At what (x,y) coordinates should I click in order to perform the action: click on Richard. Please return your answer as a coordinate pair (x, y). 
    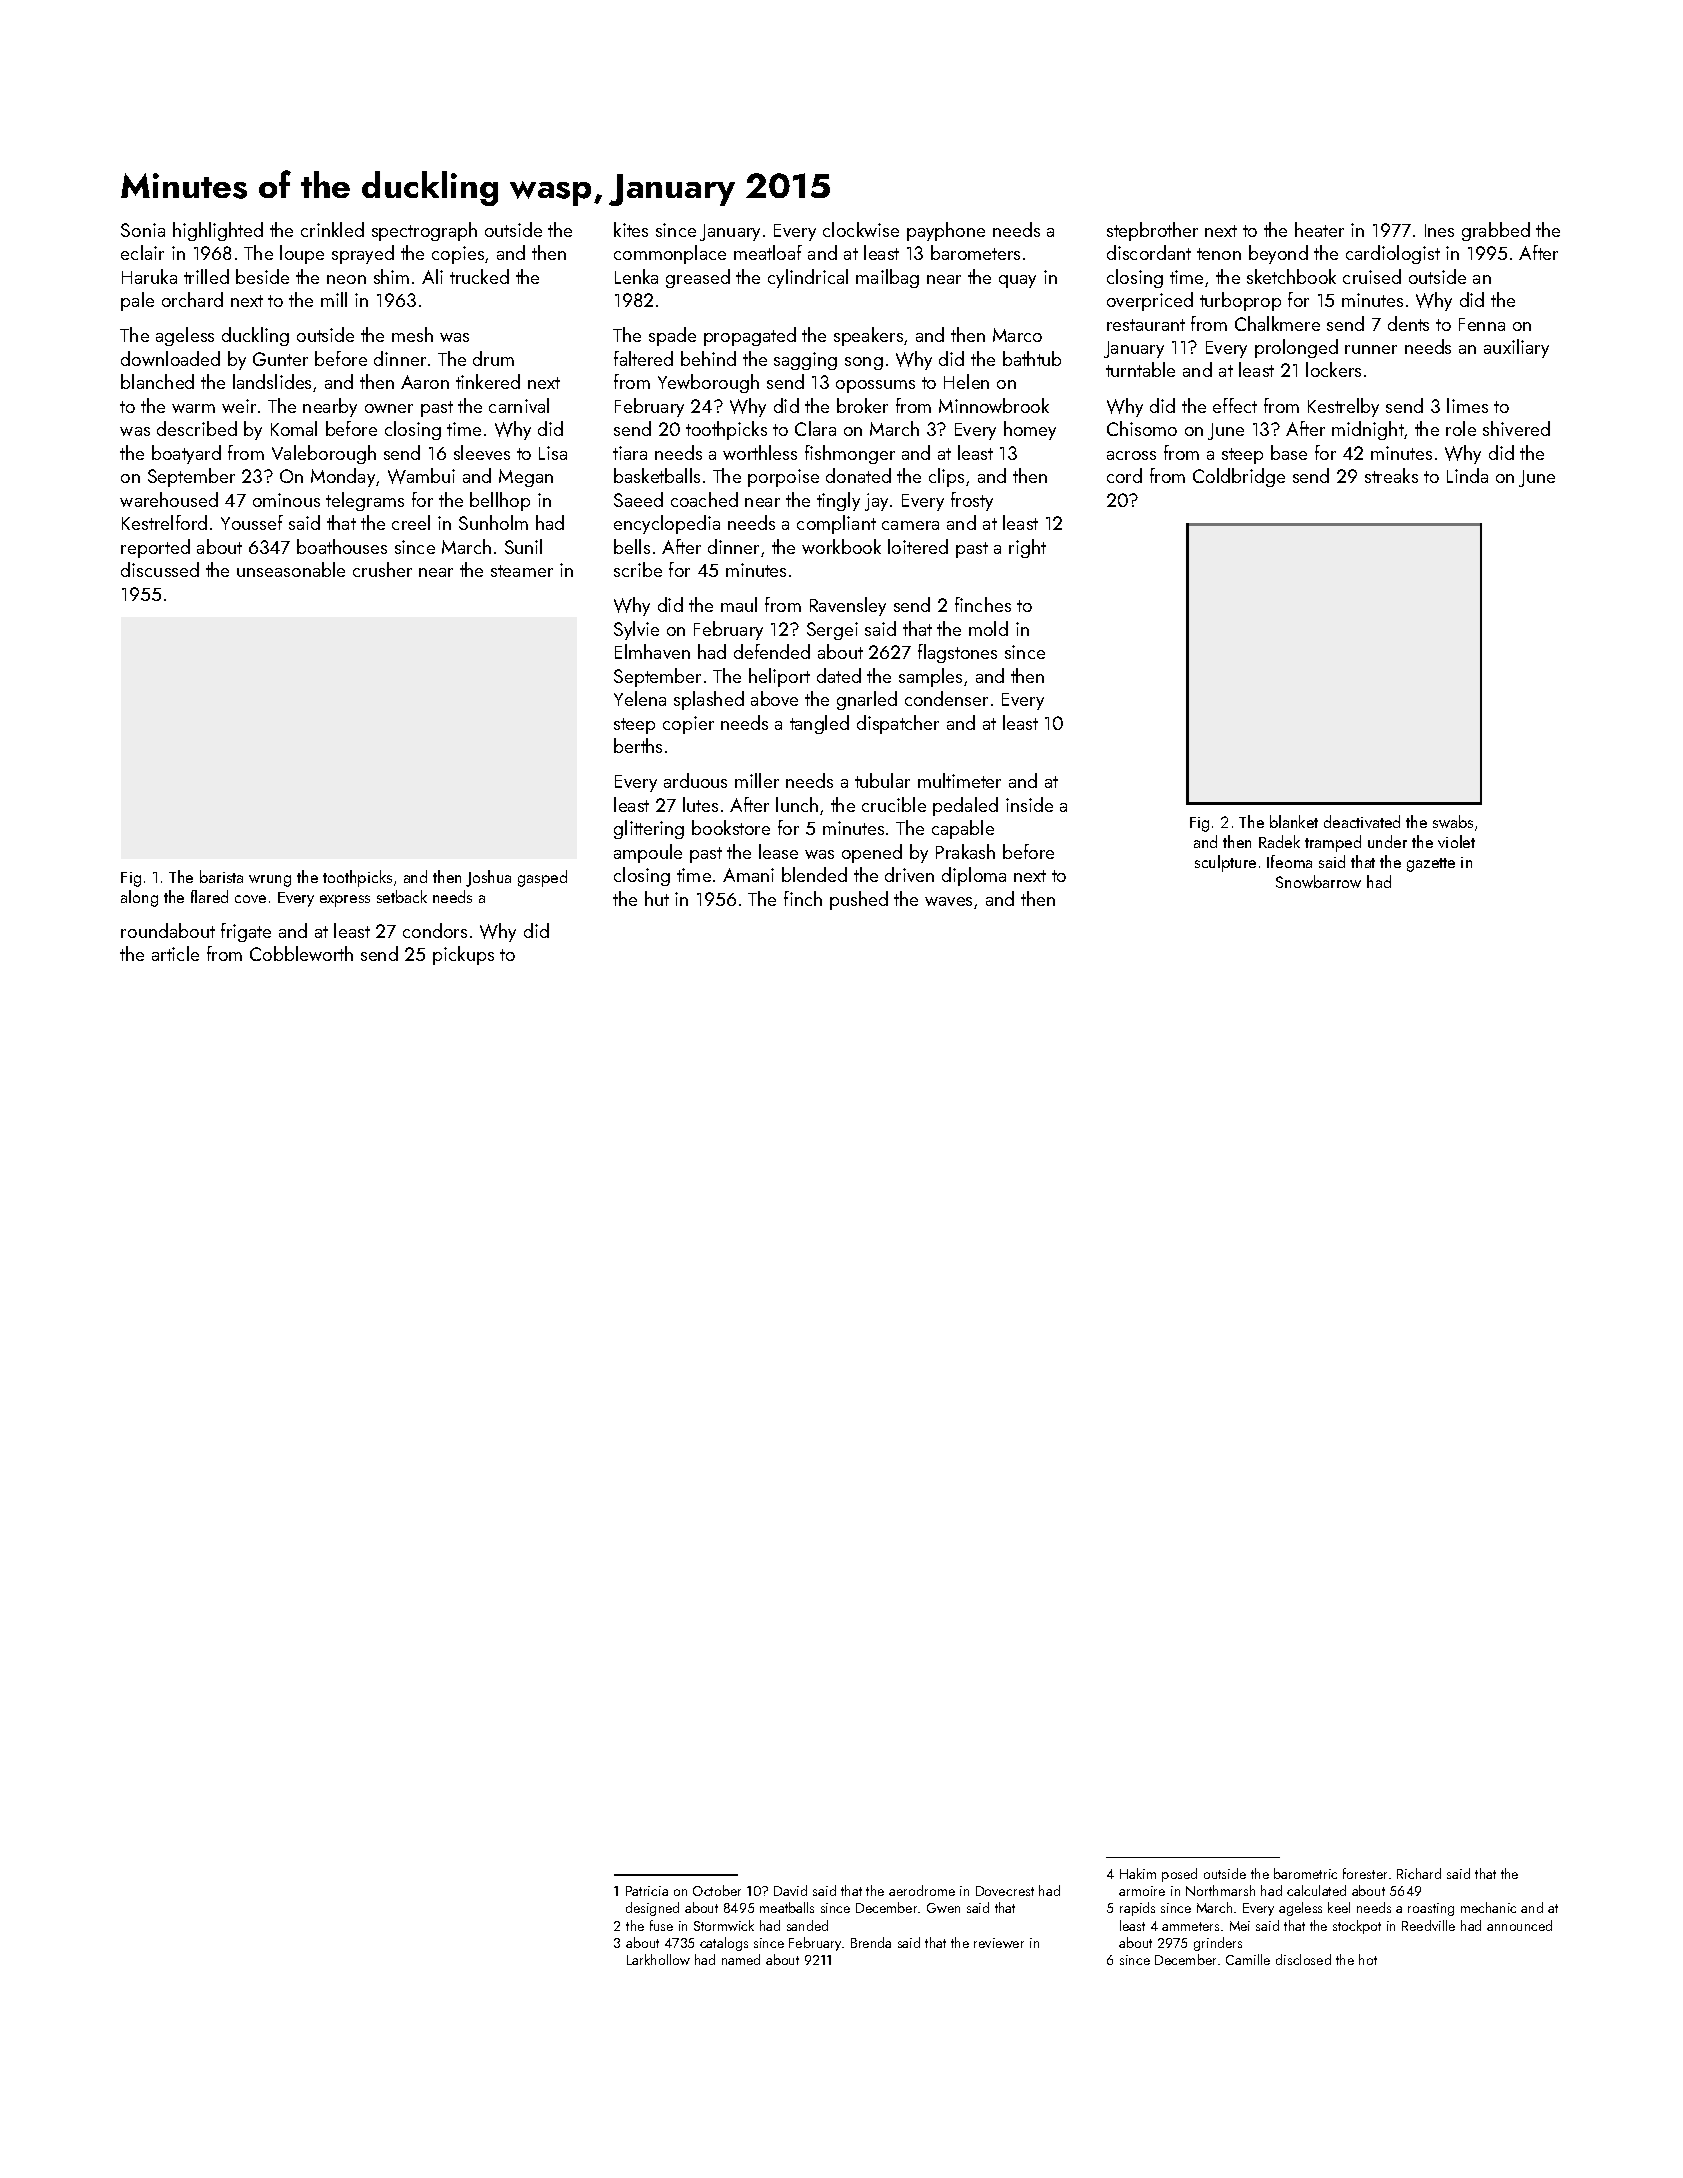
    Looking at the image, I should click on (1419, 1873).
